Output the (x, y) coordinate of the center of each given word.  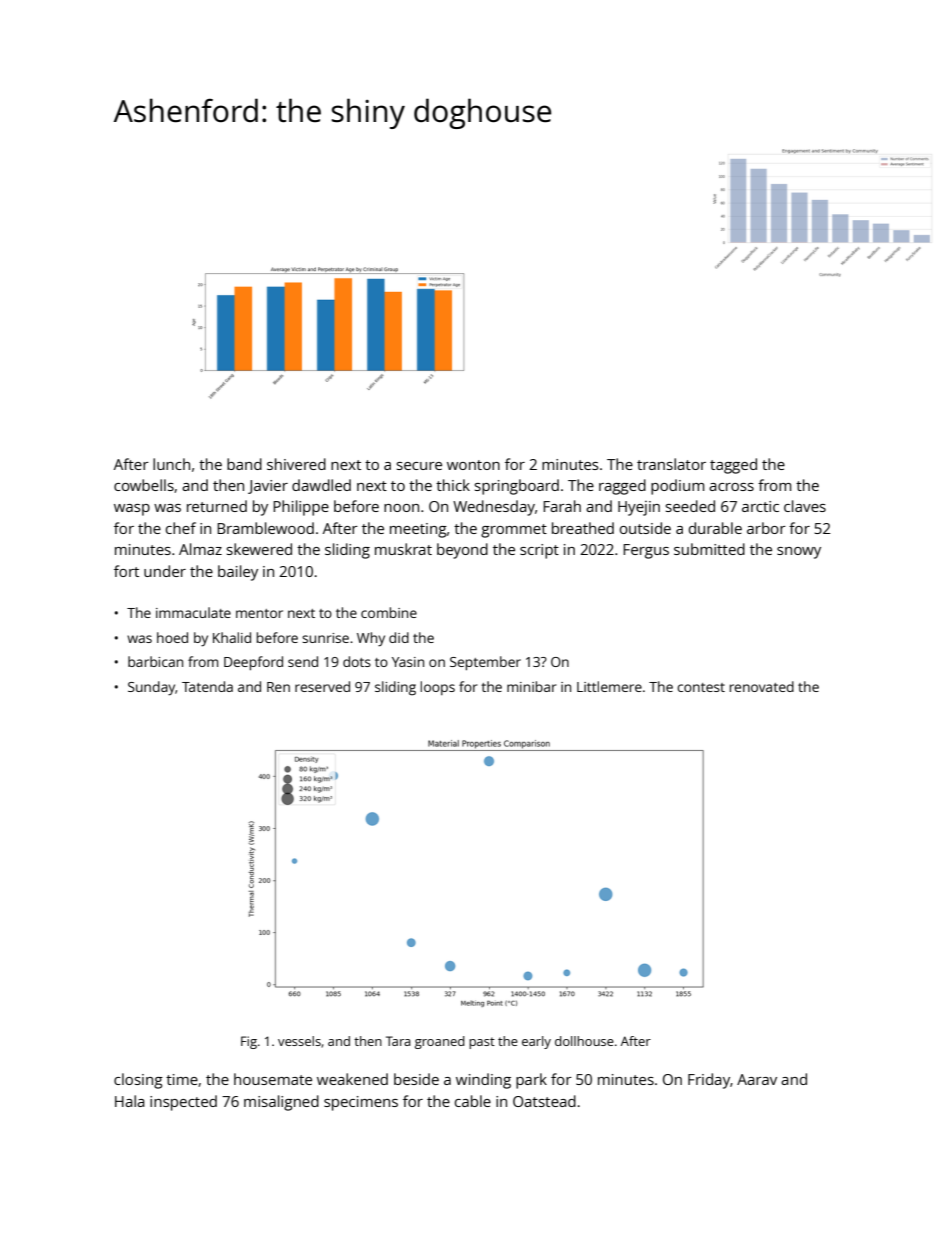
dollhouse (584, 1041)
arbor (766, 528)
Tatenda (207, 686)
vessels (299, 1041)
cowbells (144, 485)
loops (438, 688)
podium (677, 487)
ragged (622, 487)
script (539, 551)
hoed (172, 637)
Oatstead (544, 1101)
